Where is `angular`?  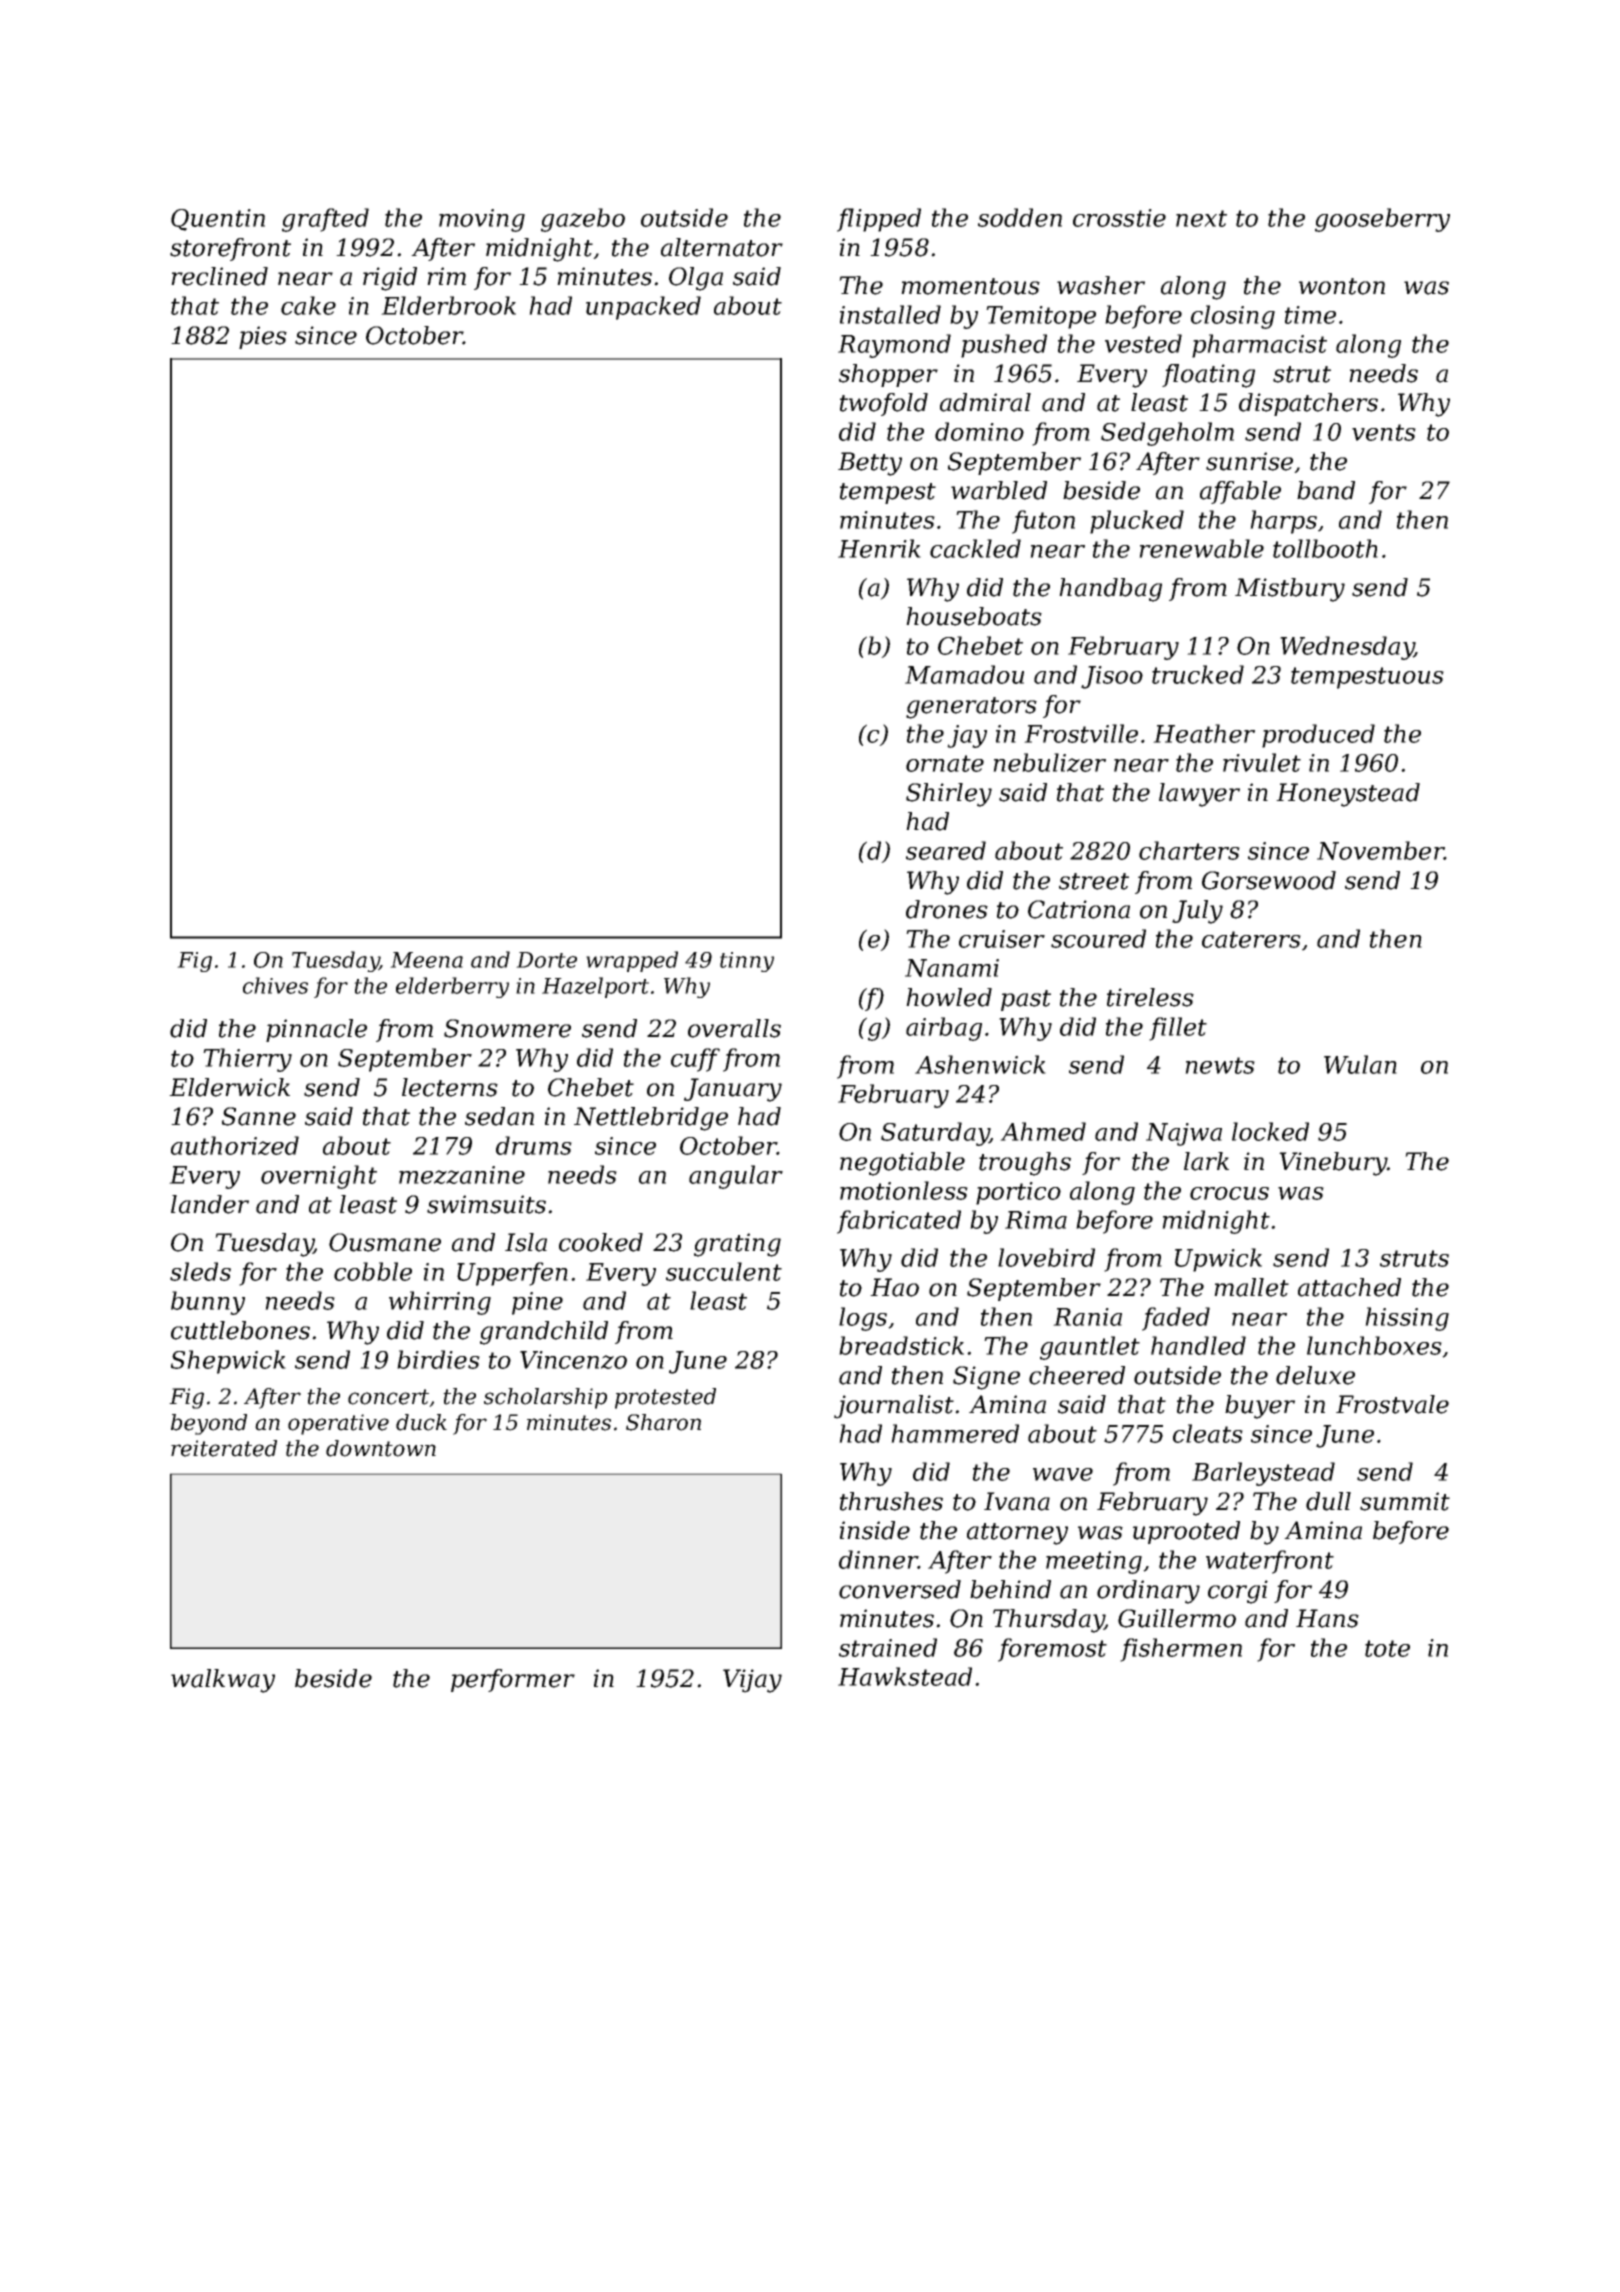
angular is located at coordinates (736, 1177).
